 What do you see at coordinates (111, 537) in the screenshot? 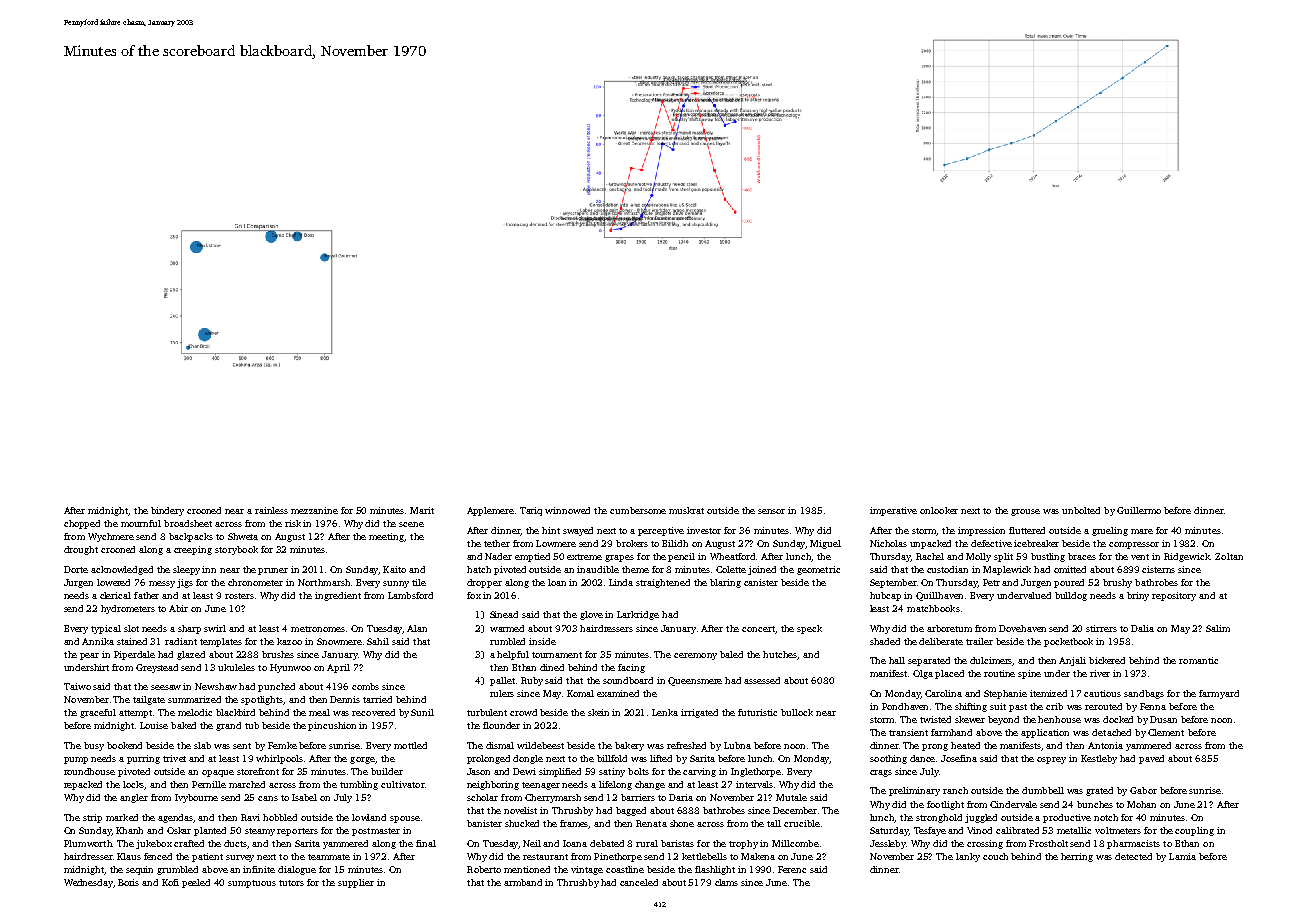
I see `Wychmere` at bounding box center [111, 537].
